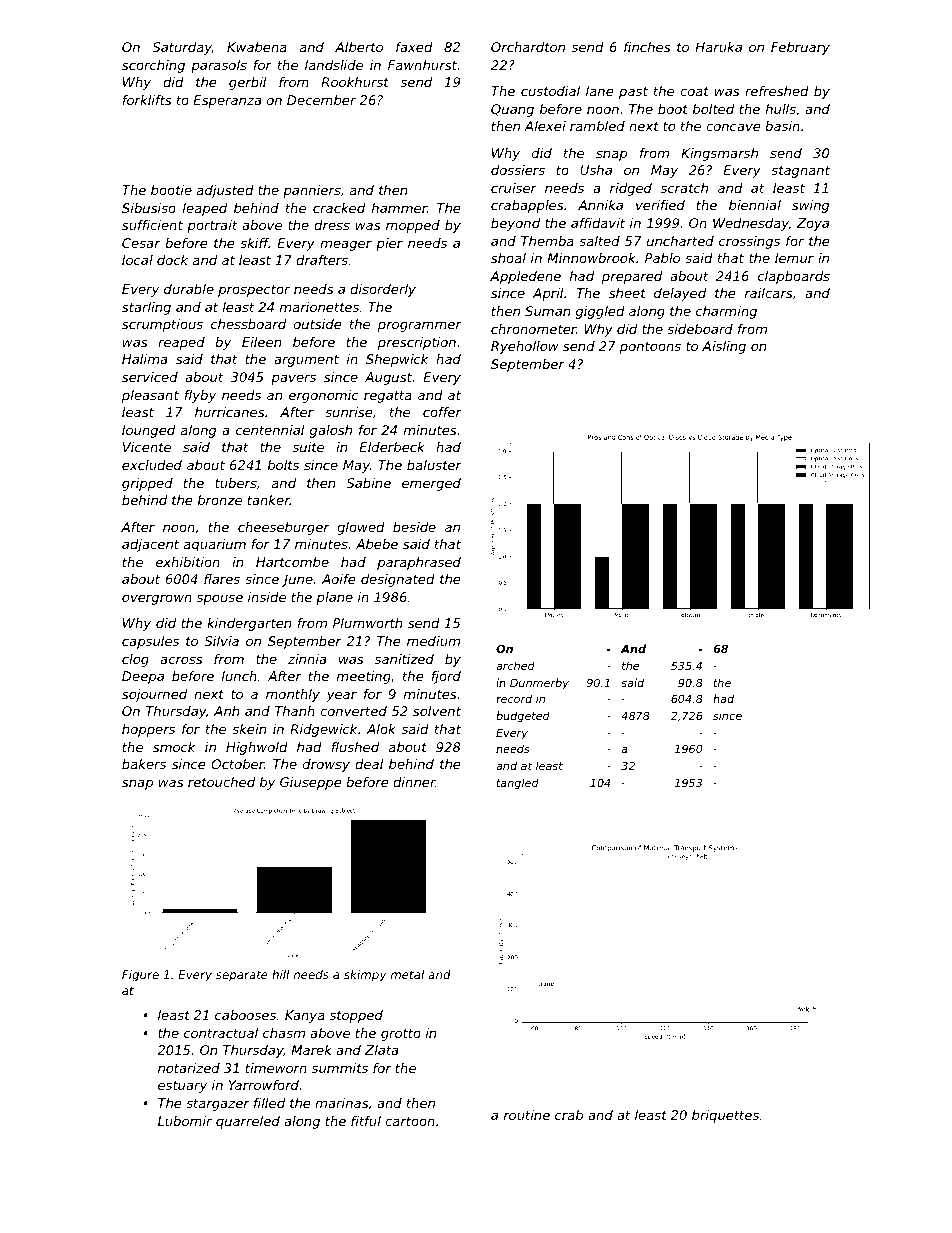  What do you see at coordinates (725, 1116) in the screenshot?
I see `briquettes` at bounding box center [725, 1116].
